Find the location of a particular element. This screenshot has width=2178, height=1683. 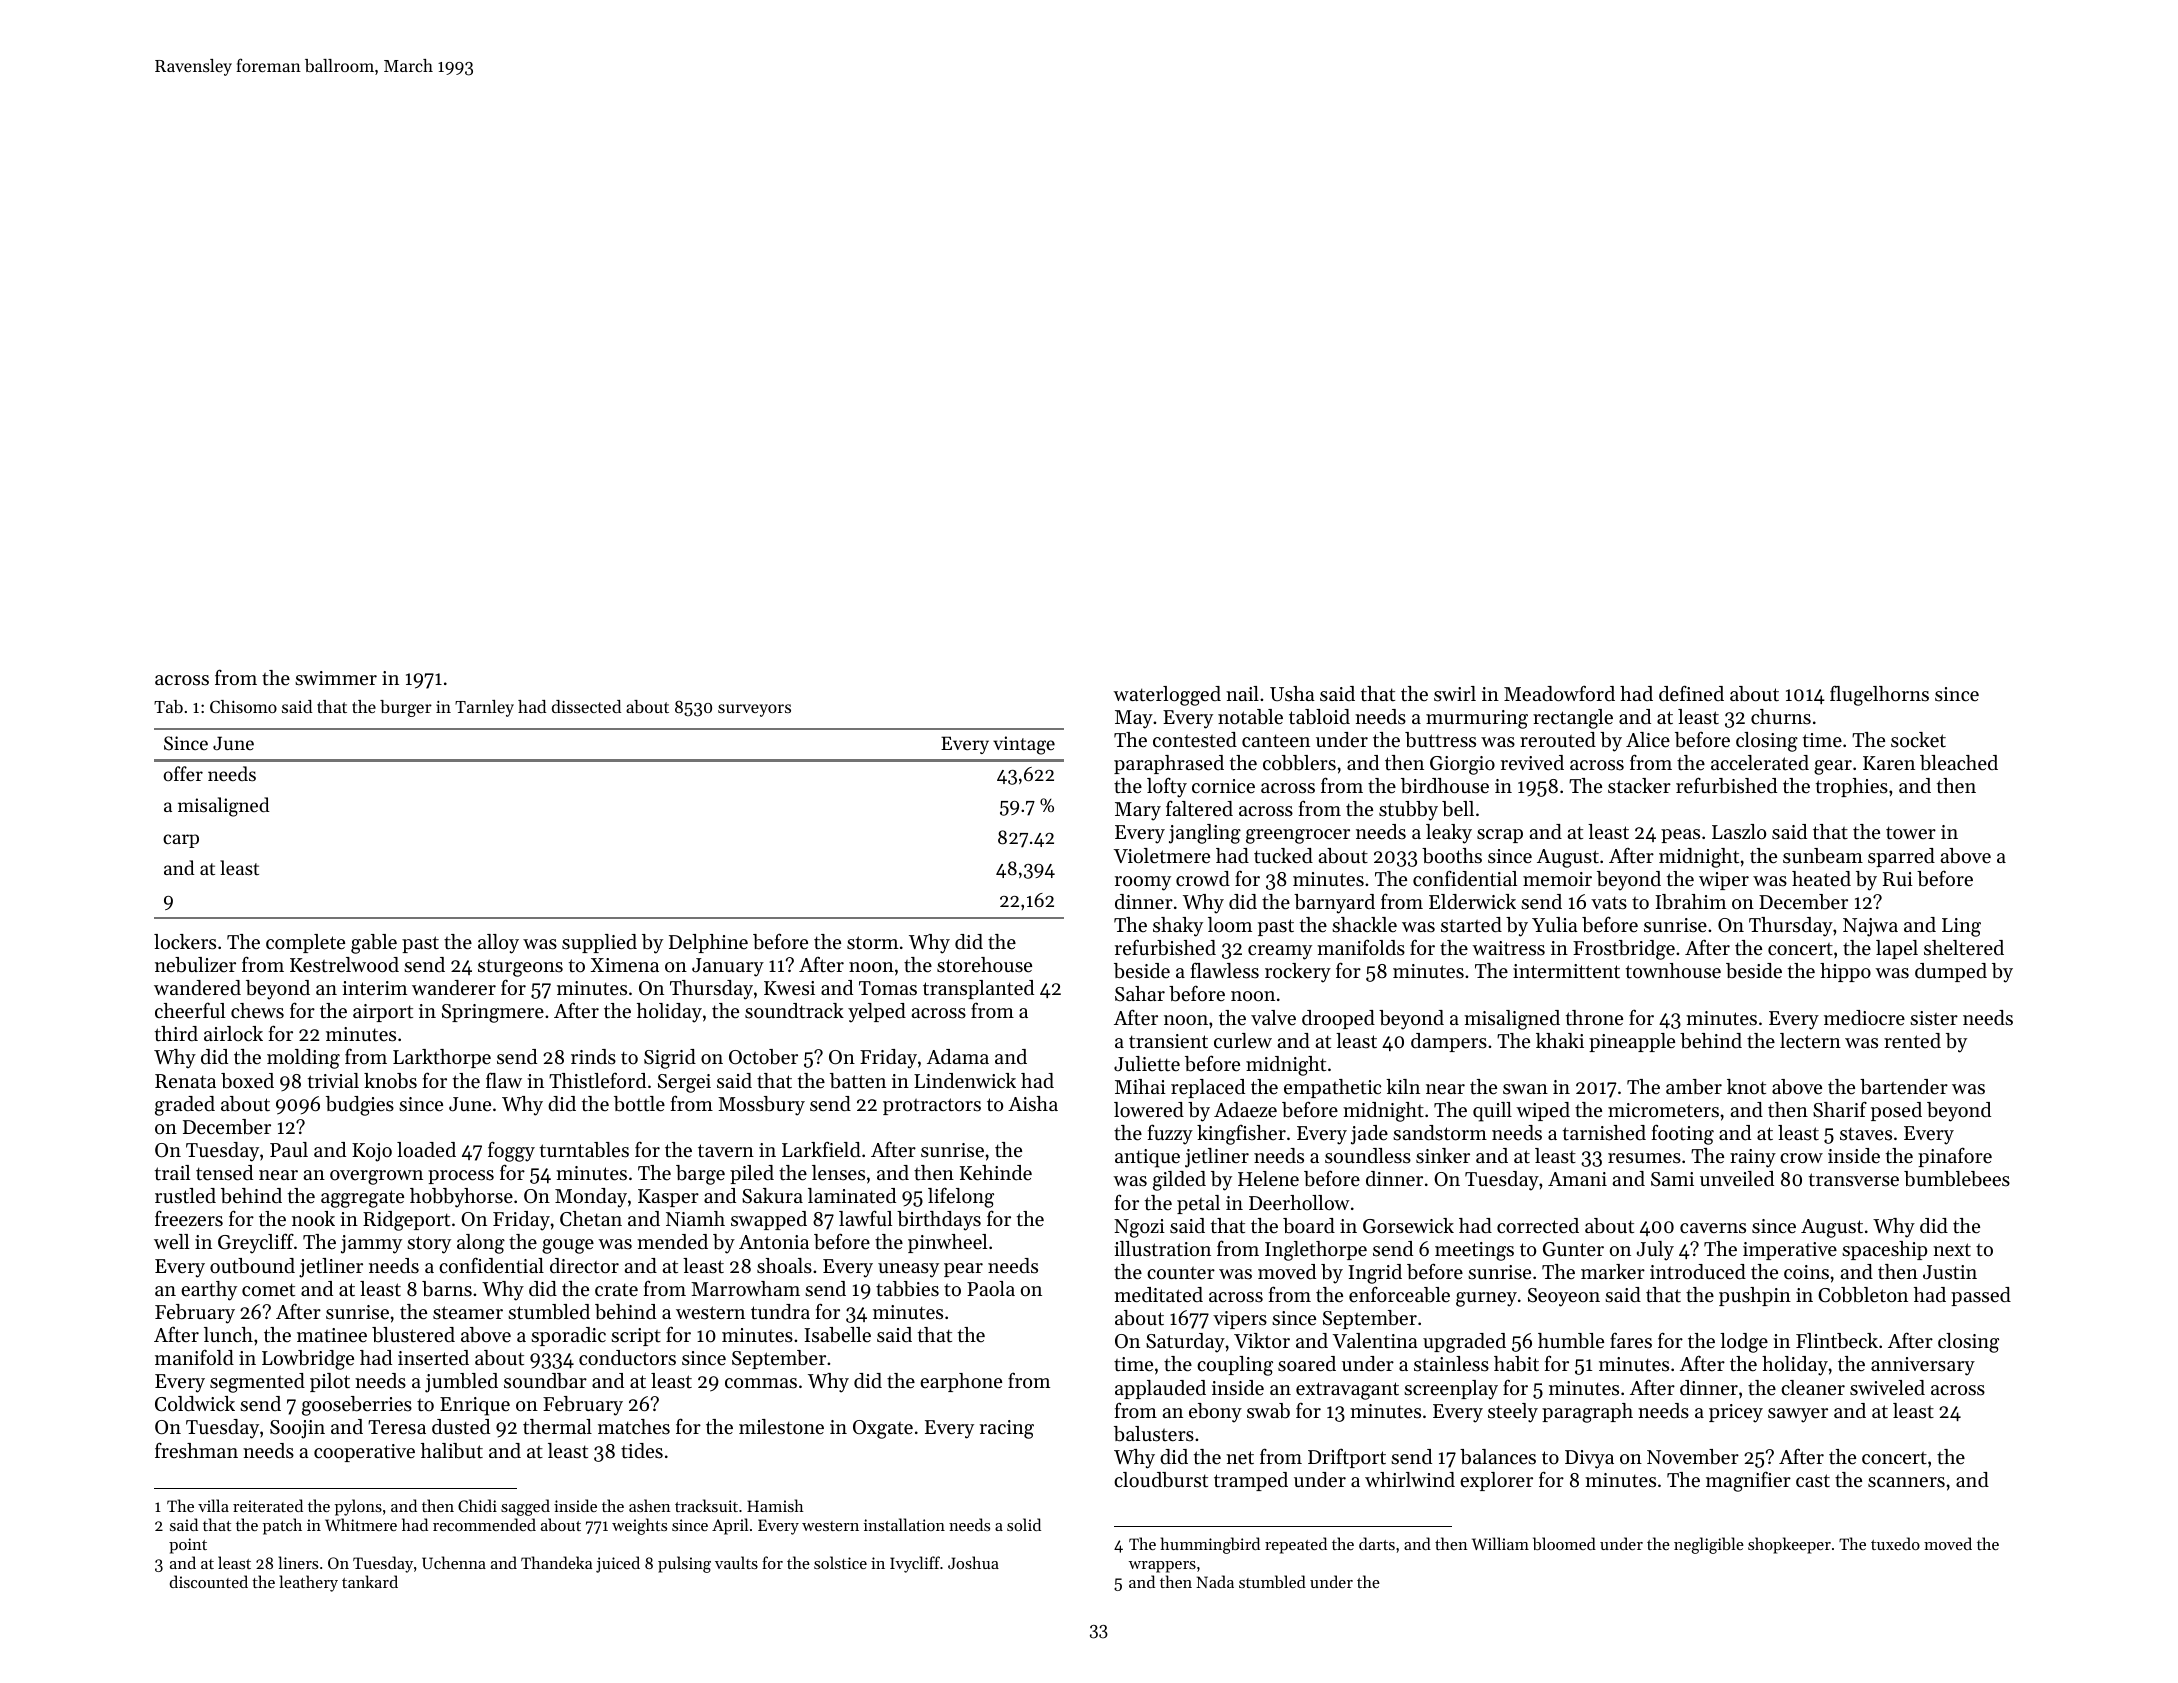

villa is located at coordinates (213, 1505).
